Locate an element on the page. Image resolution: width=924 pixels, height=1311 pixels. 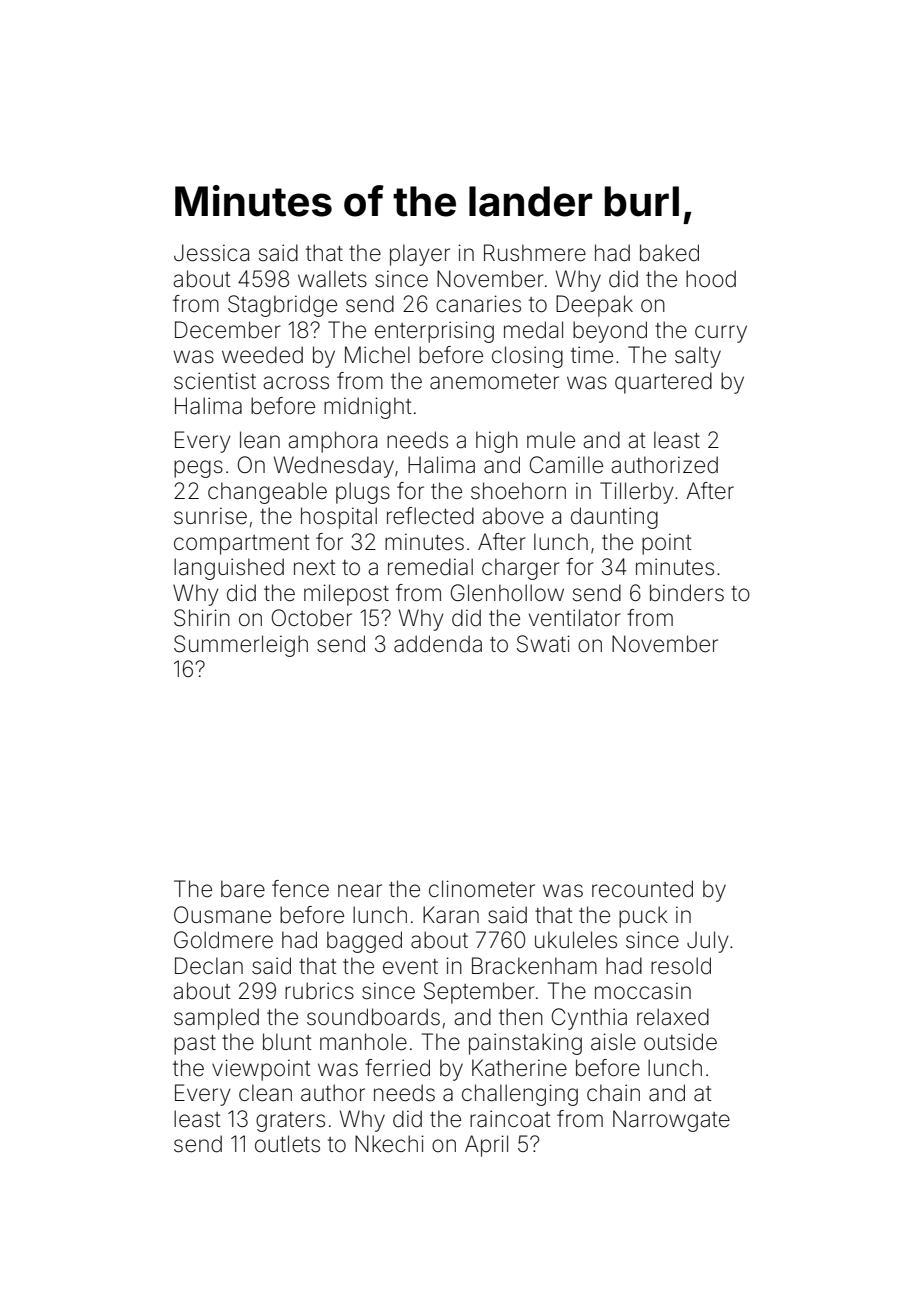
binders is located at coordinates (687, 593).
